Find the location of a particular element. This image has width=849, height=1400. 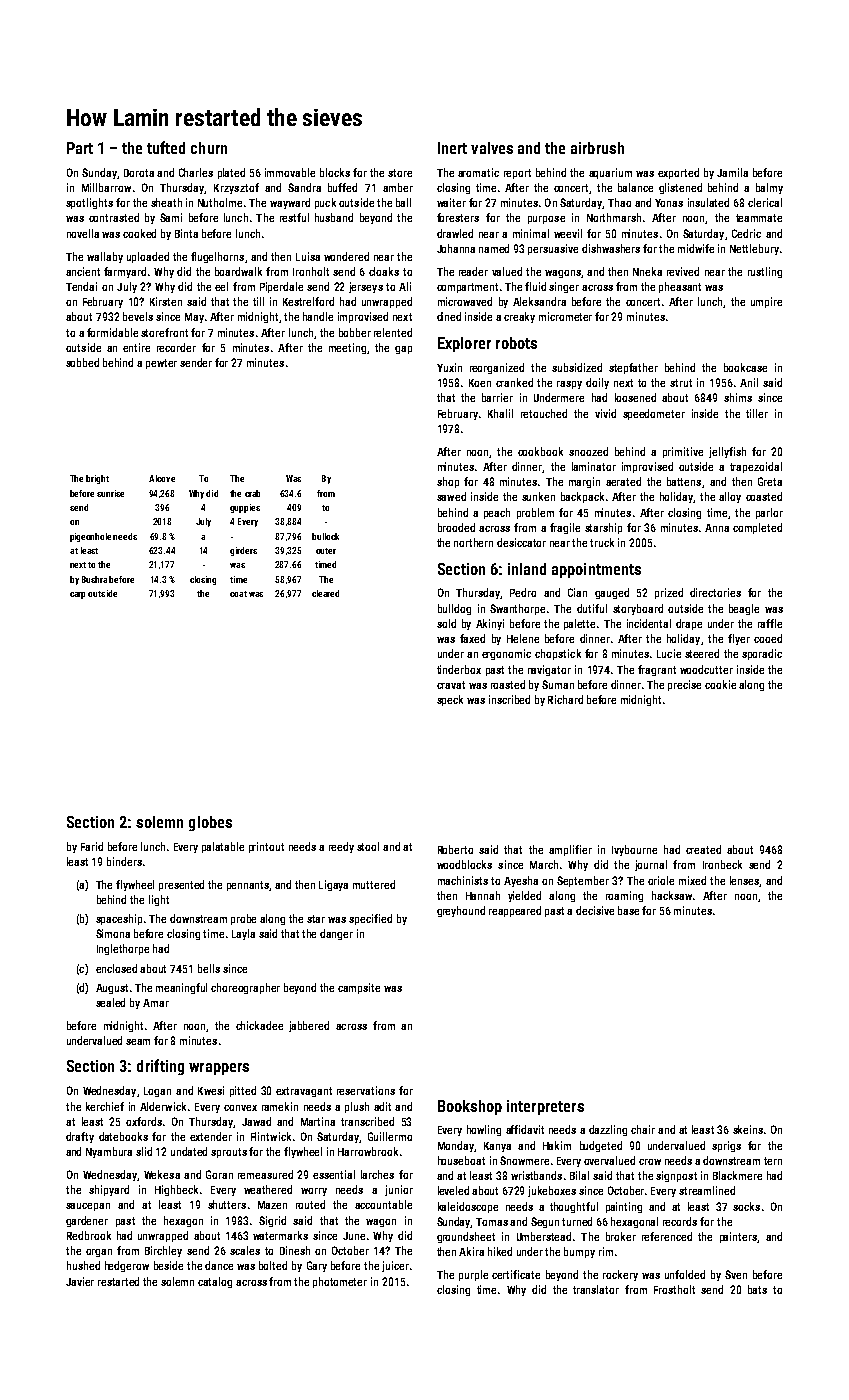

speck is located at coordinates (450, 700).
